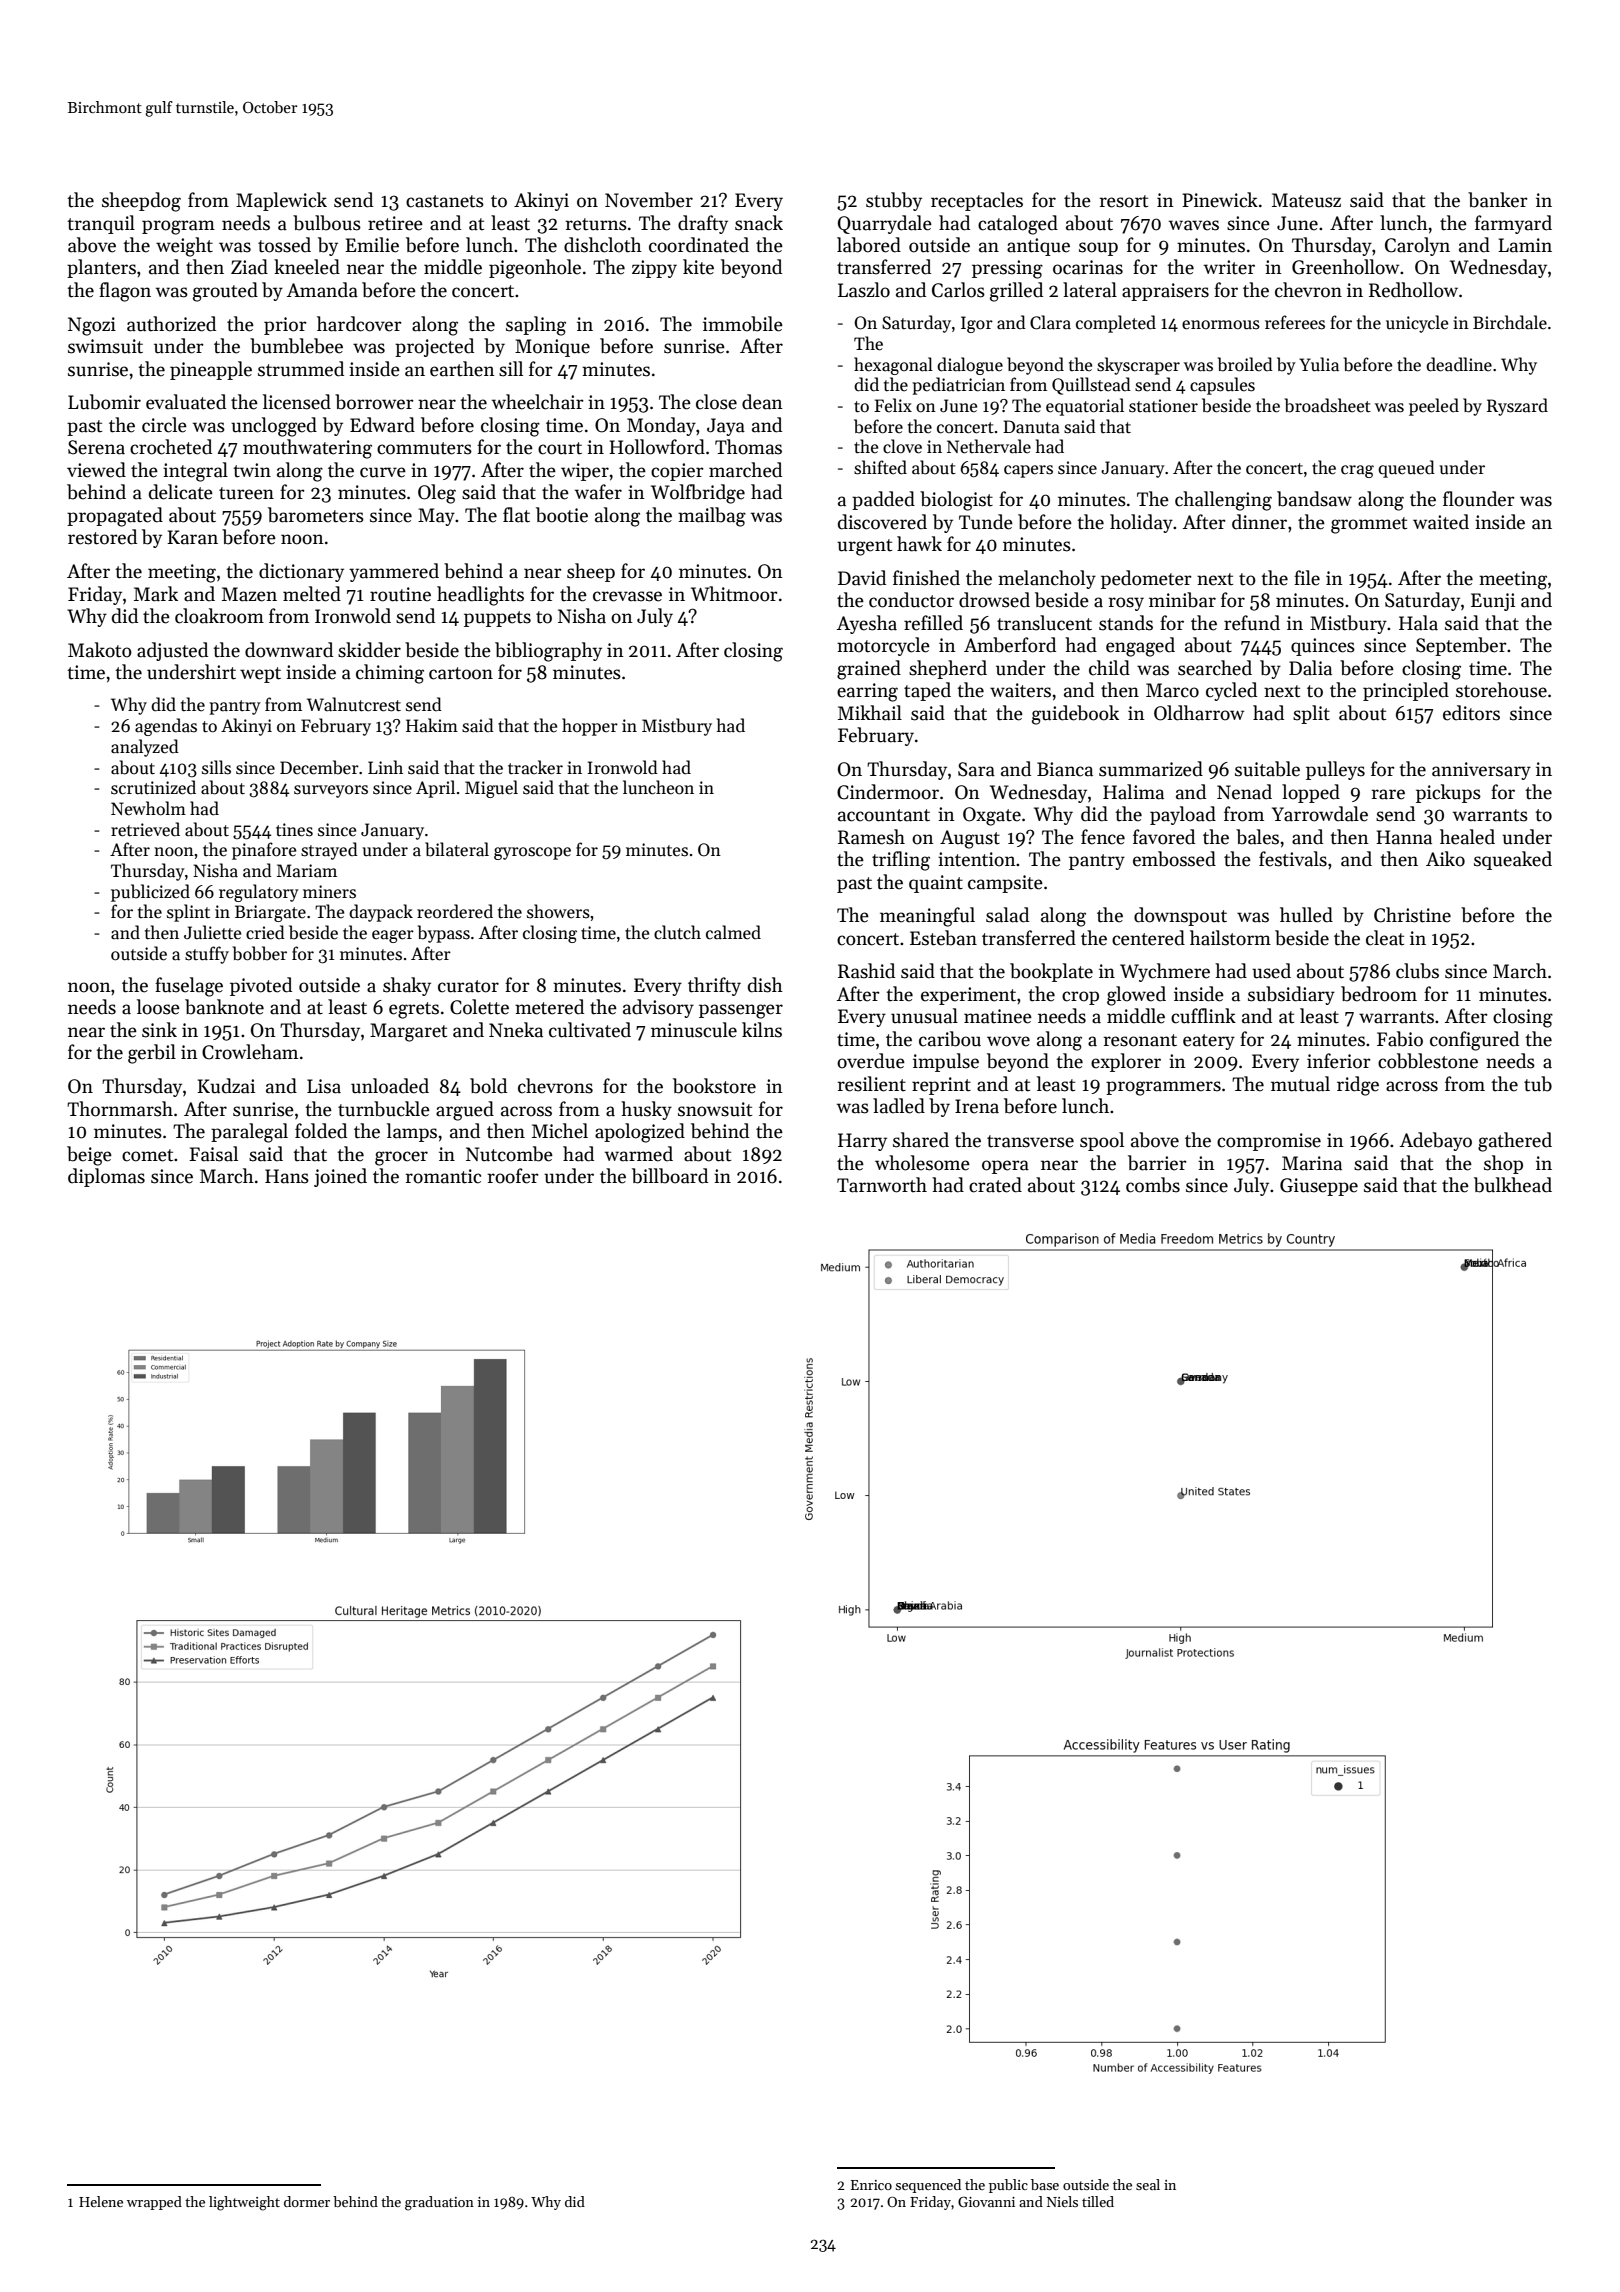 The width and height of the screenshot is (1620, 2292). Describe the element at coordinates (1153, 1185) in the screenshot. I see `combs` at that location.
